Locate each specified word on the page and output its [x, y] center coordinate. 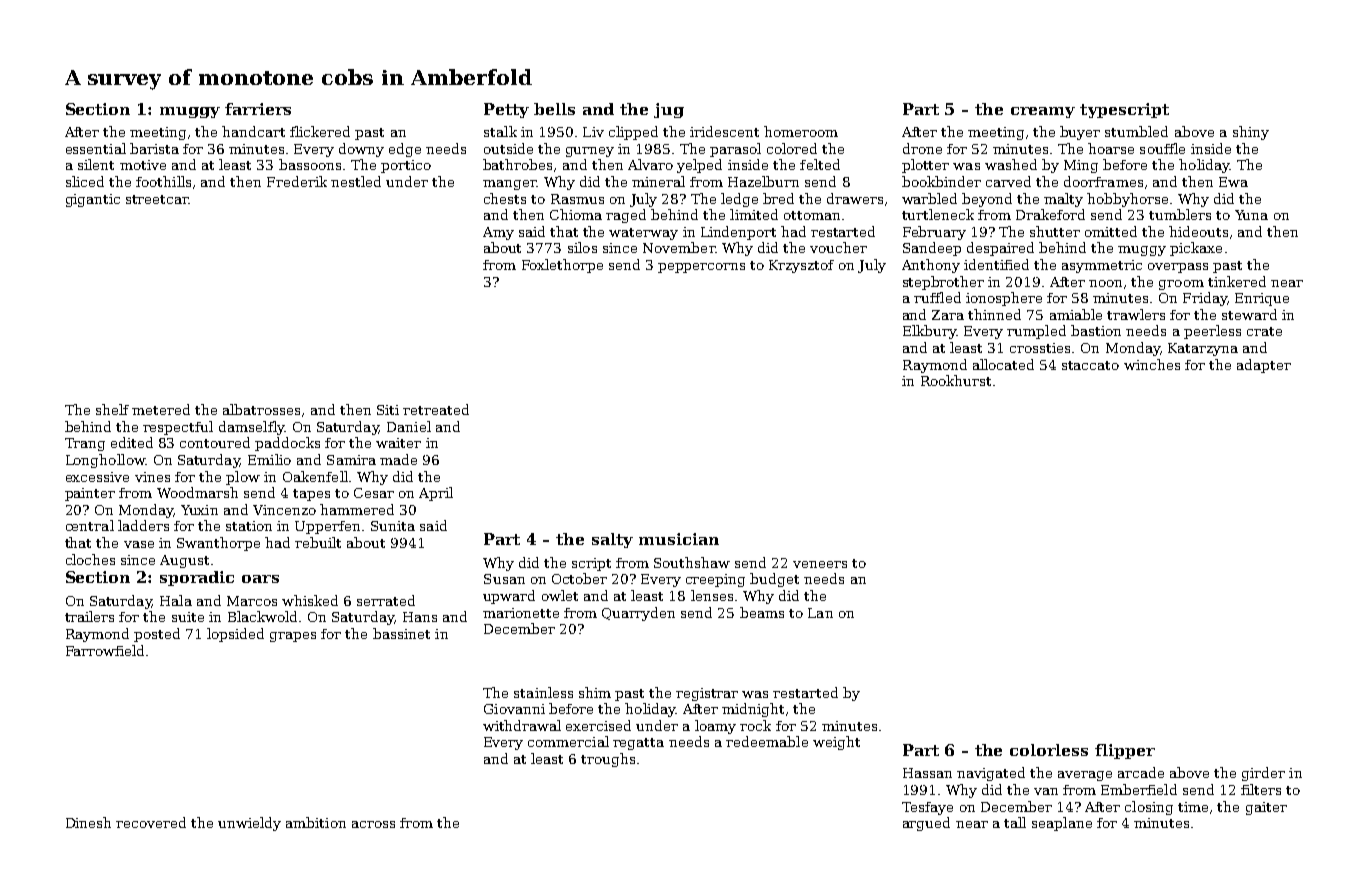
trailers [89, 616]
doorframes [1103, 181]
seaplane [1062, 824]
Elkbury [930, 332]
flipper [1125, 751]
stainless [543, 692]
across [373, 824]
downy [361, 150]
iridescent [724, 131]
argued [926, 824]
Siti [388, 410]
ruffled [937, 297]
